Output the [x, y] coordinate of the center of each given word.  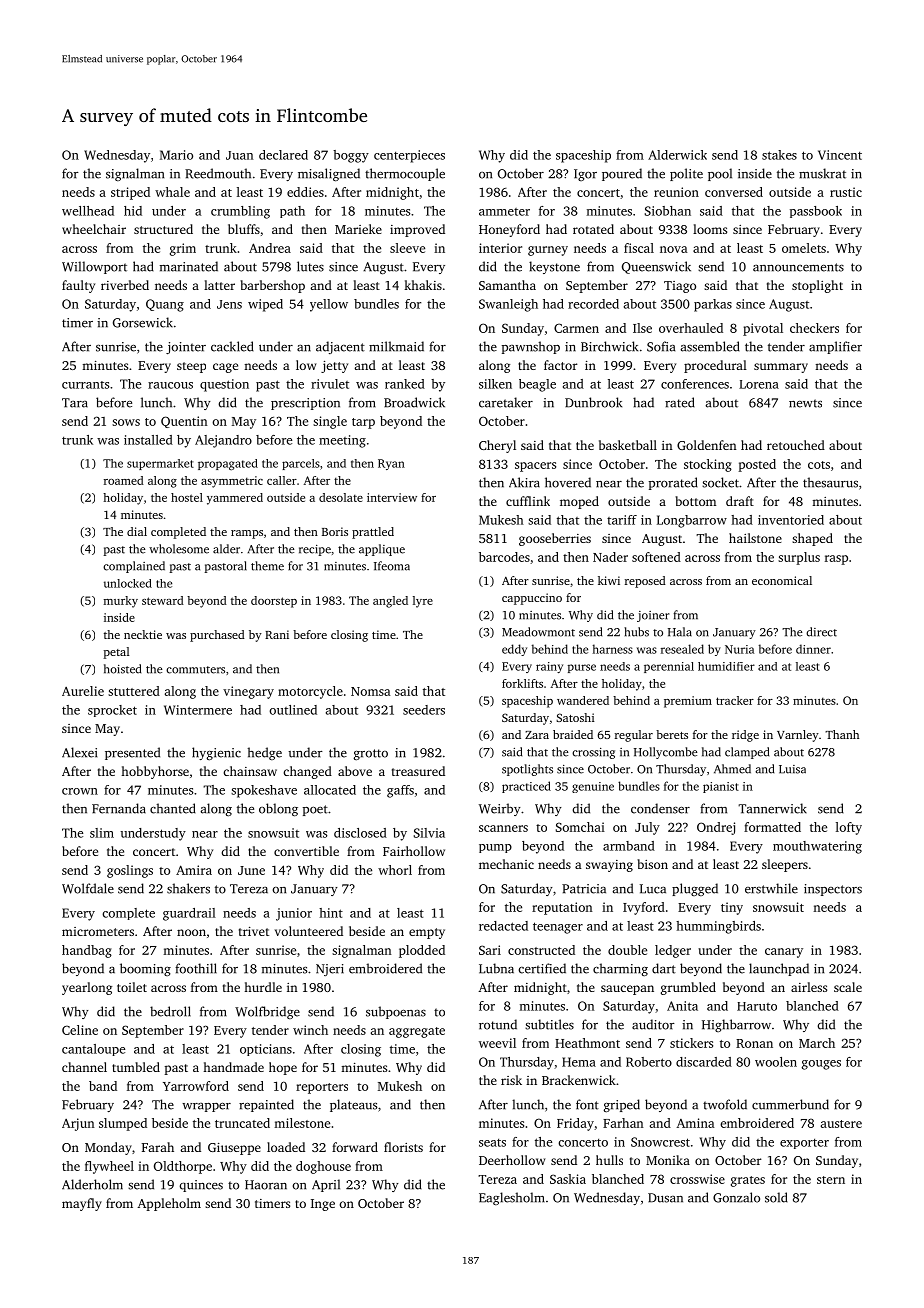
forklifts [522, 683]
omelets [804, 248]
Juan [239, 155]
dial [137, 531]
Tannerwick [772, 808]
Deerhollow [512, 1160]
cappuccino [532, 599]
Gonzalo [736, 1197]
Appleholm [169, 1204]
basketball [628, 445]
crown [80, 791]
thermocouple [405, 174]
